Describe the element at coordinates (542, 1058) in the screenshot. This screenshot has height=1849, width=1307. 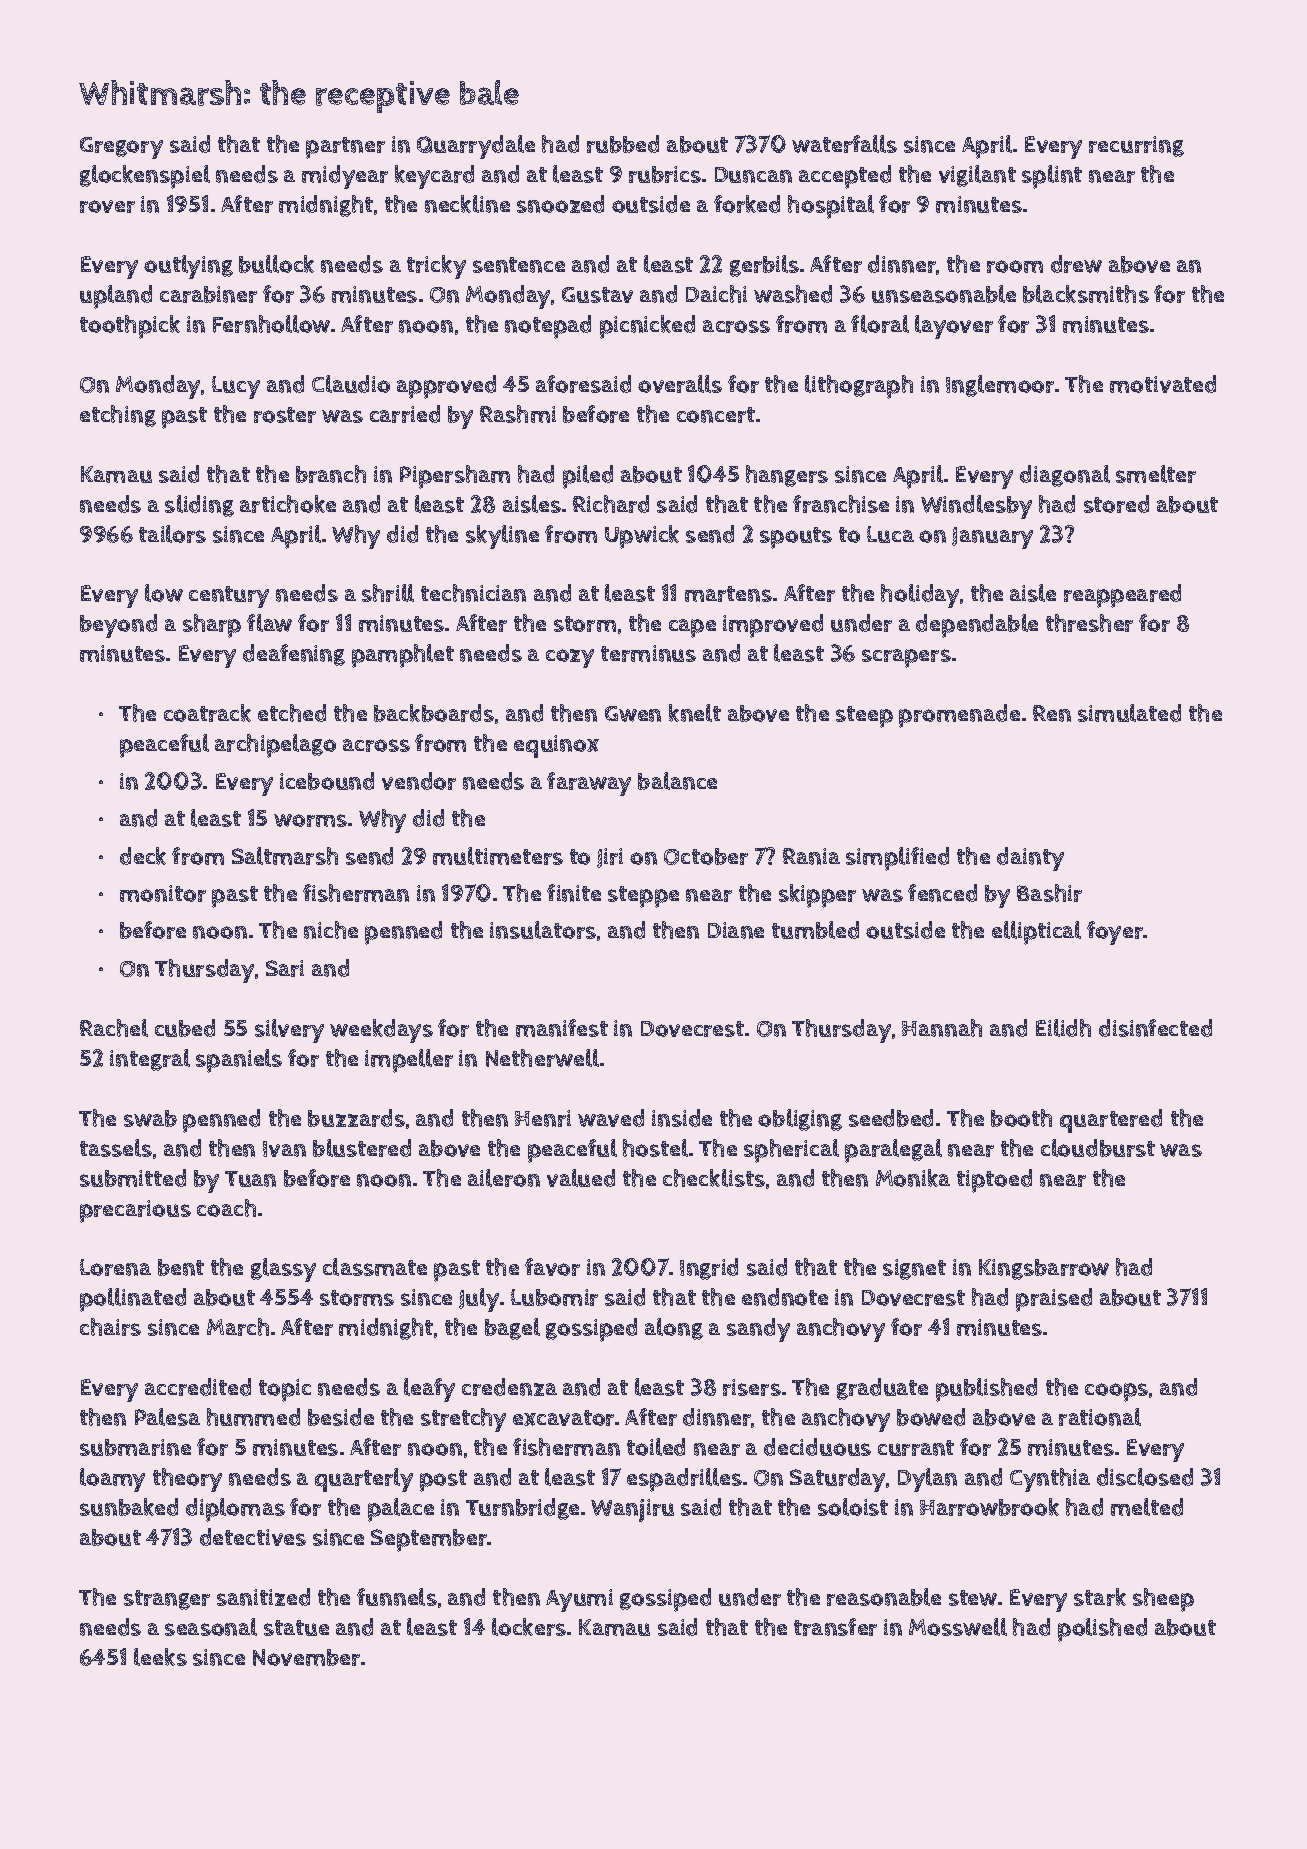
I see `Netherwell` at that location.
